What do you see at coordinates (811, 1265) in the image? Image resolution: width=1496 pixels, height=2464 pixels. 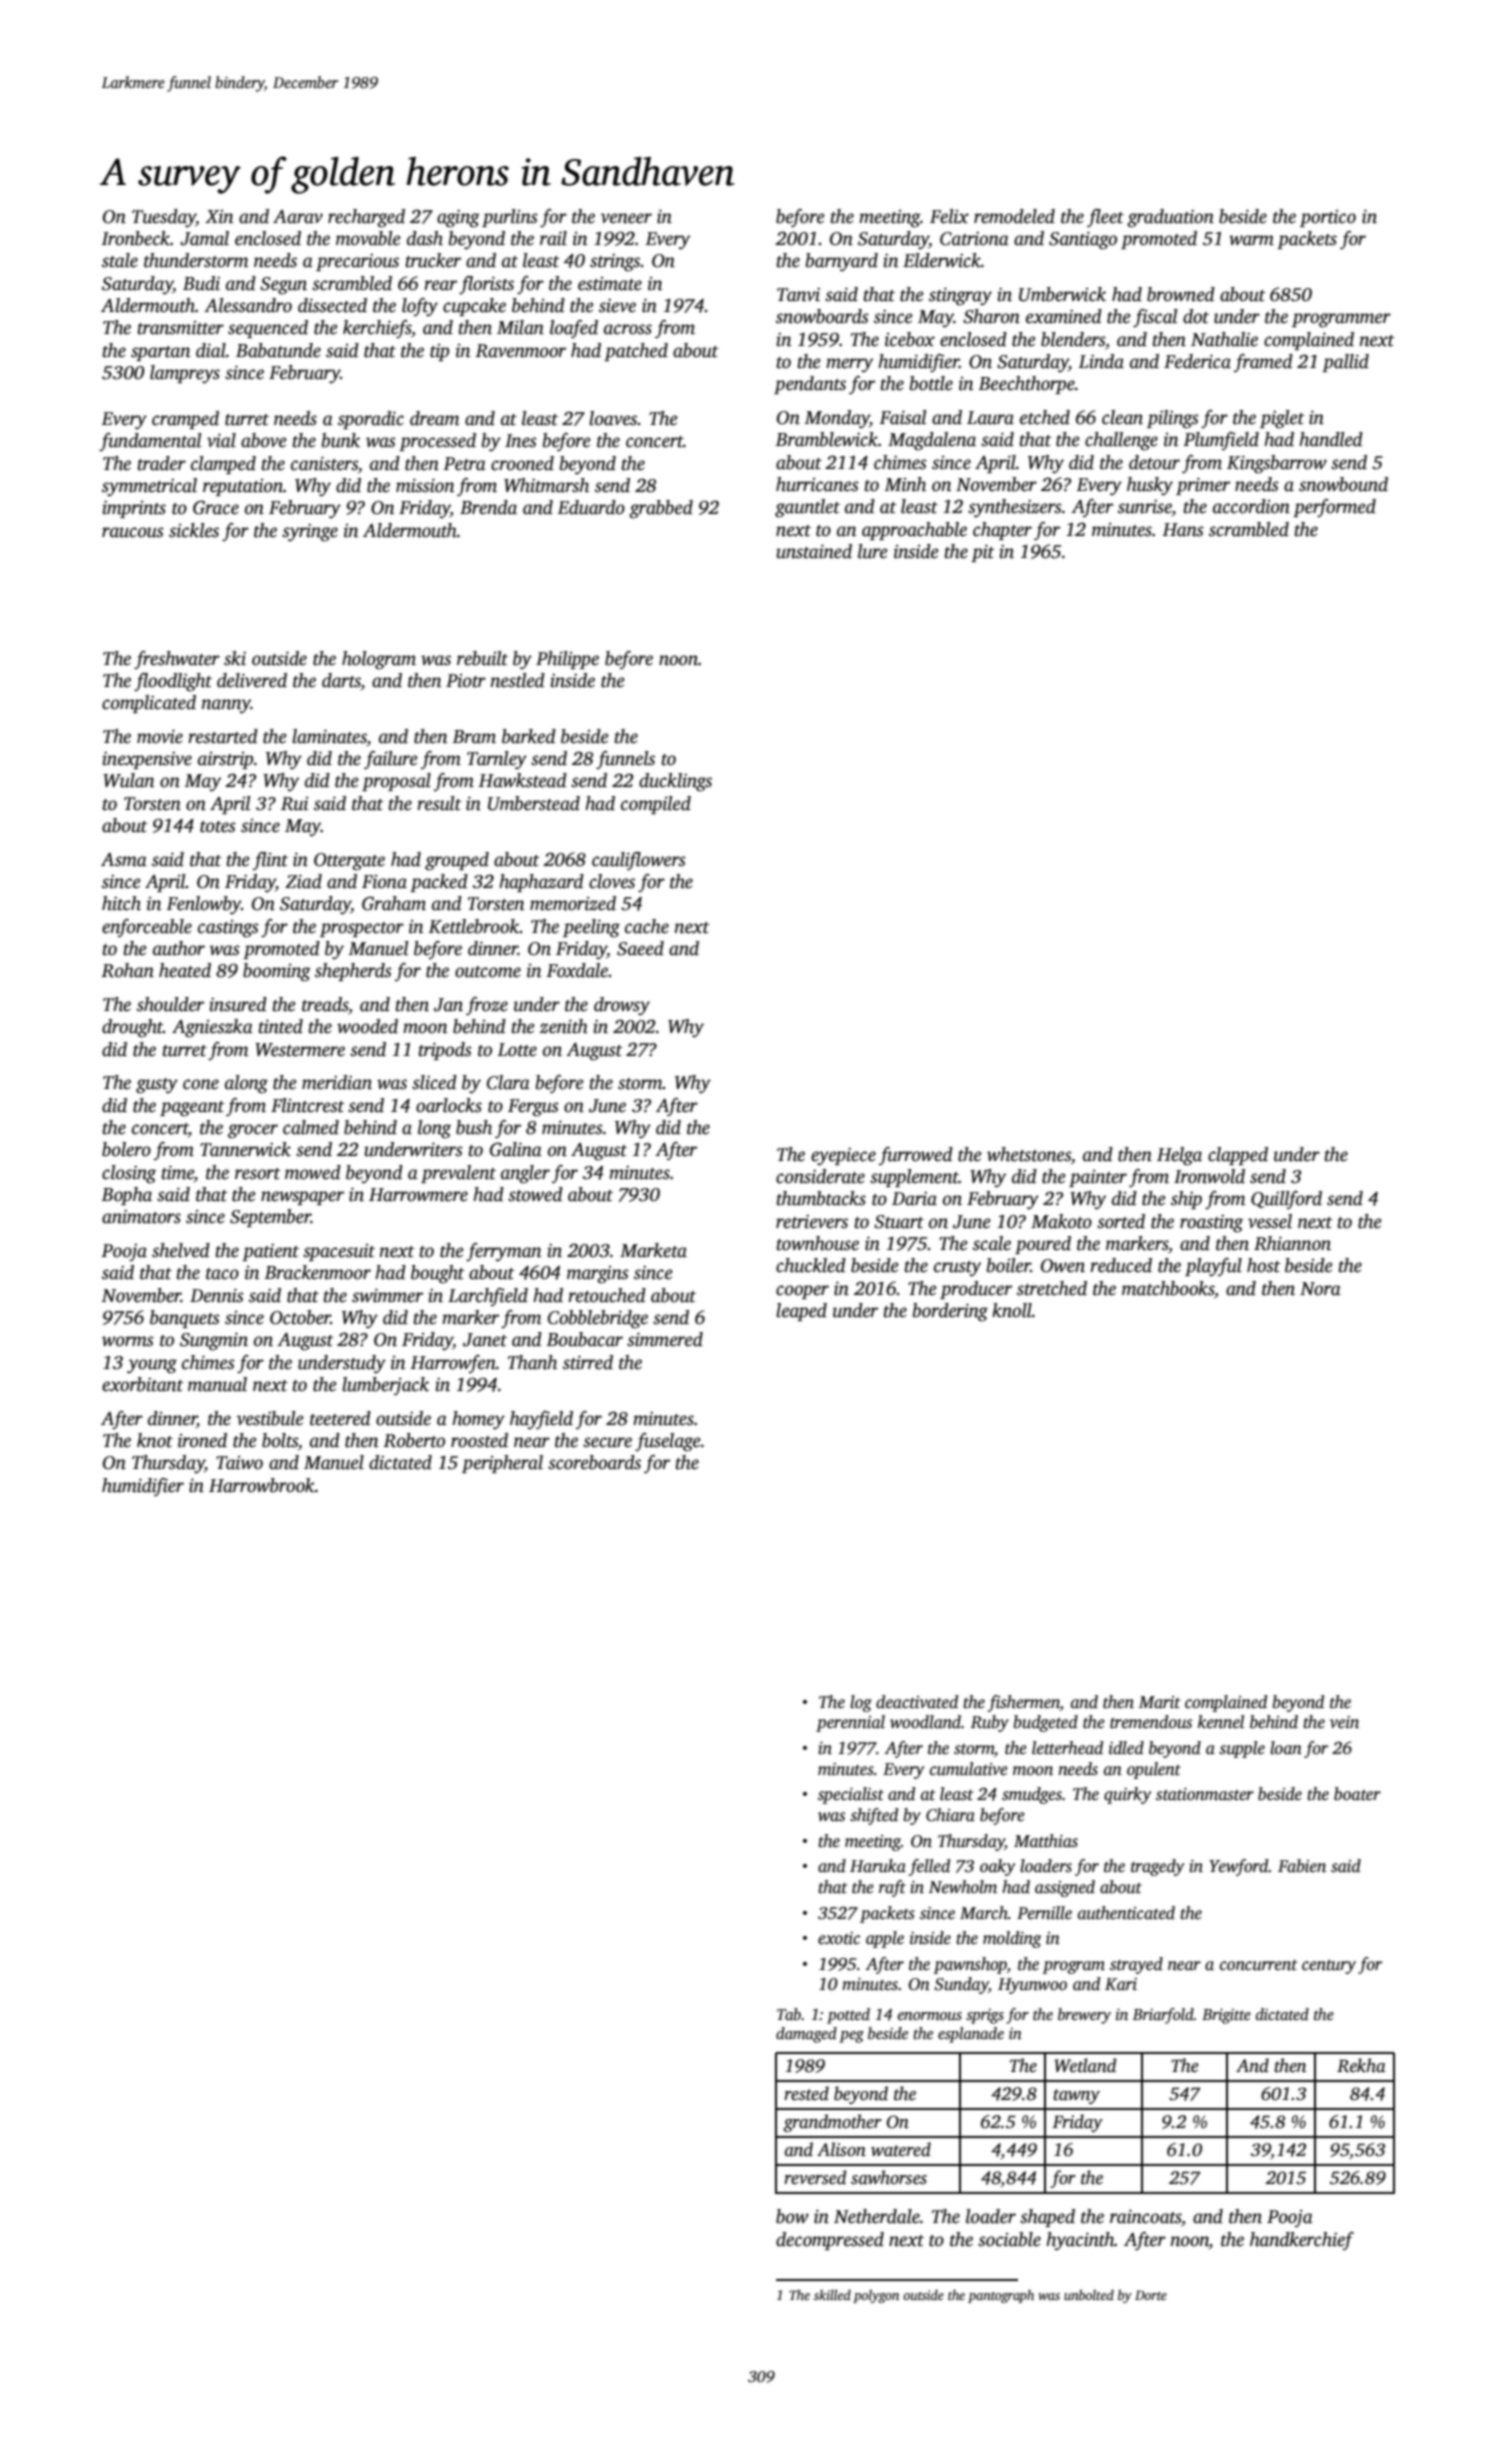 I see `chuckled` at bounding box center [811, 1265].
